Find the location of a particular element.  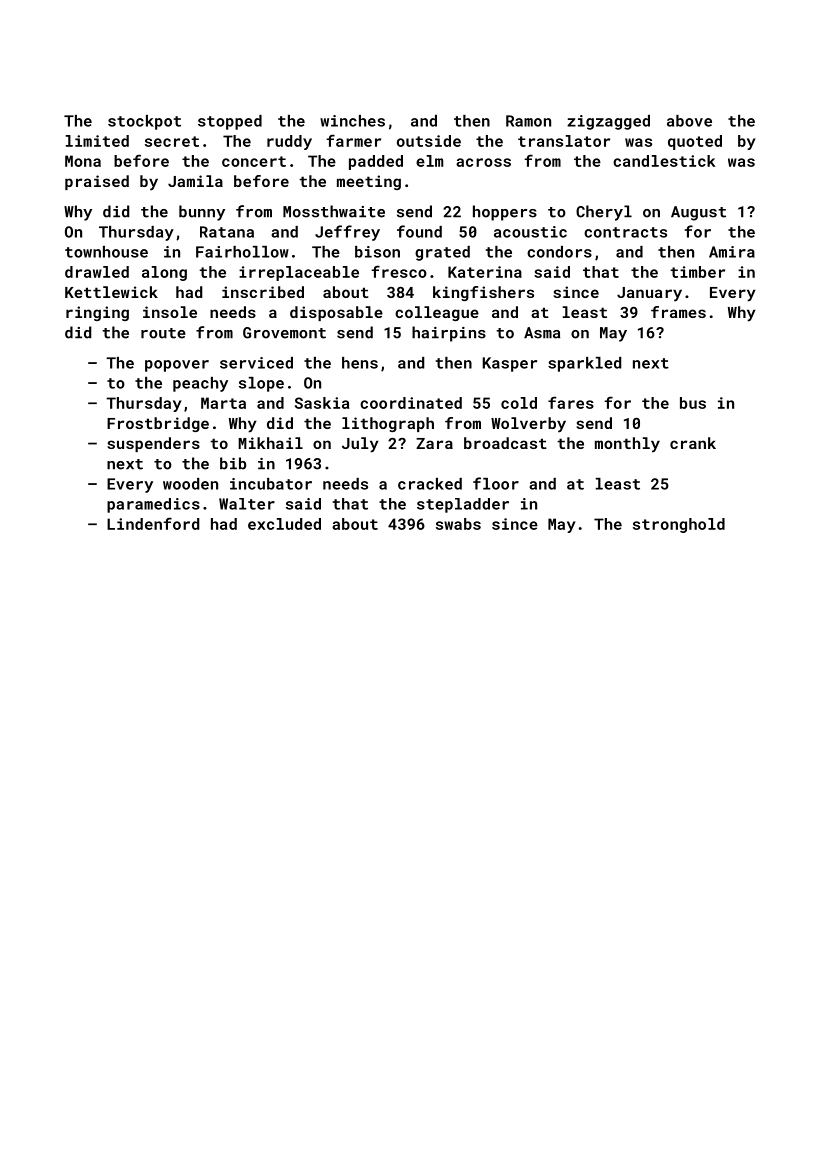

Jamila is located at coordinates (195, 181).
